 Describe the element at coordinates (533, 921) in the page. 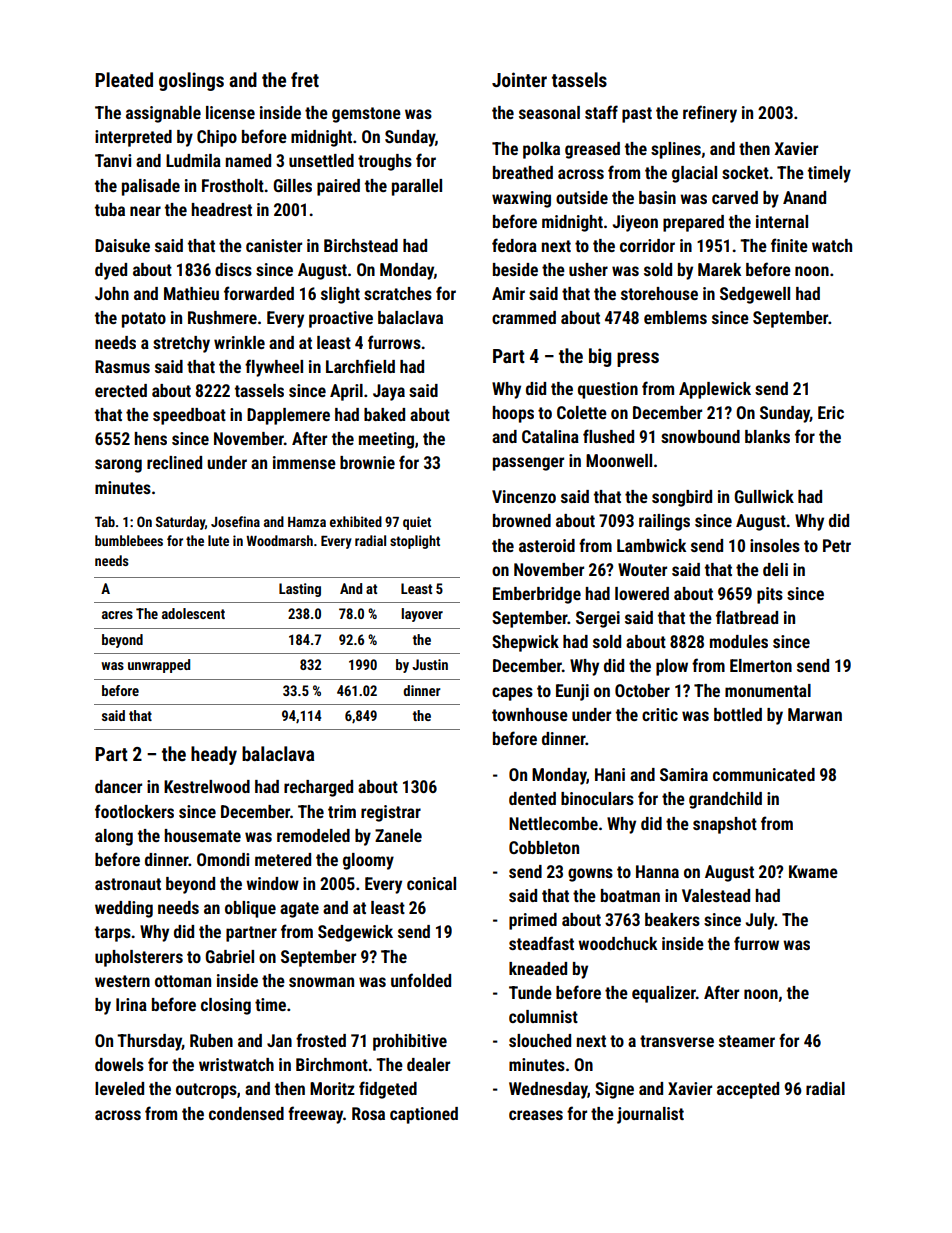

I see `primed` at that location.
